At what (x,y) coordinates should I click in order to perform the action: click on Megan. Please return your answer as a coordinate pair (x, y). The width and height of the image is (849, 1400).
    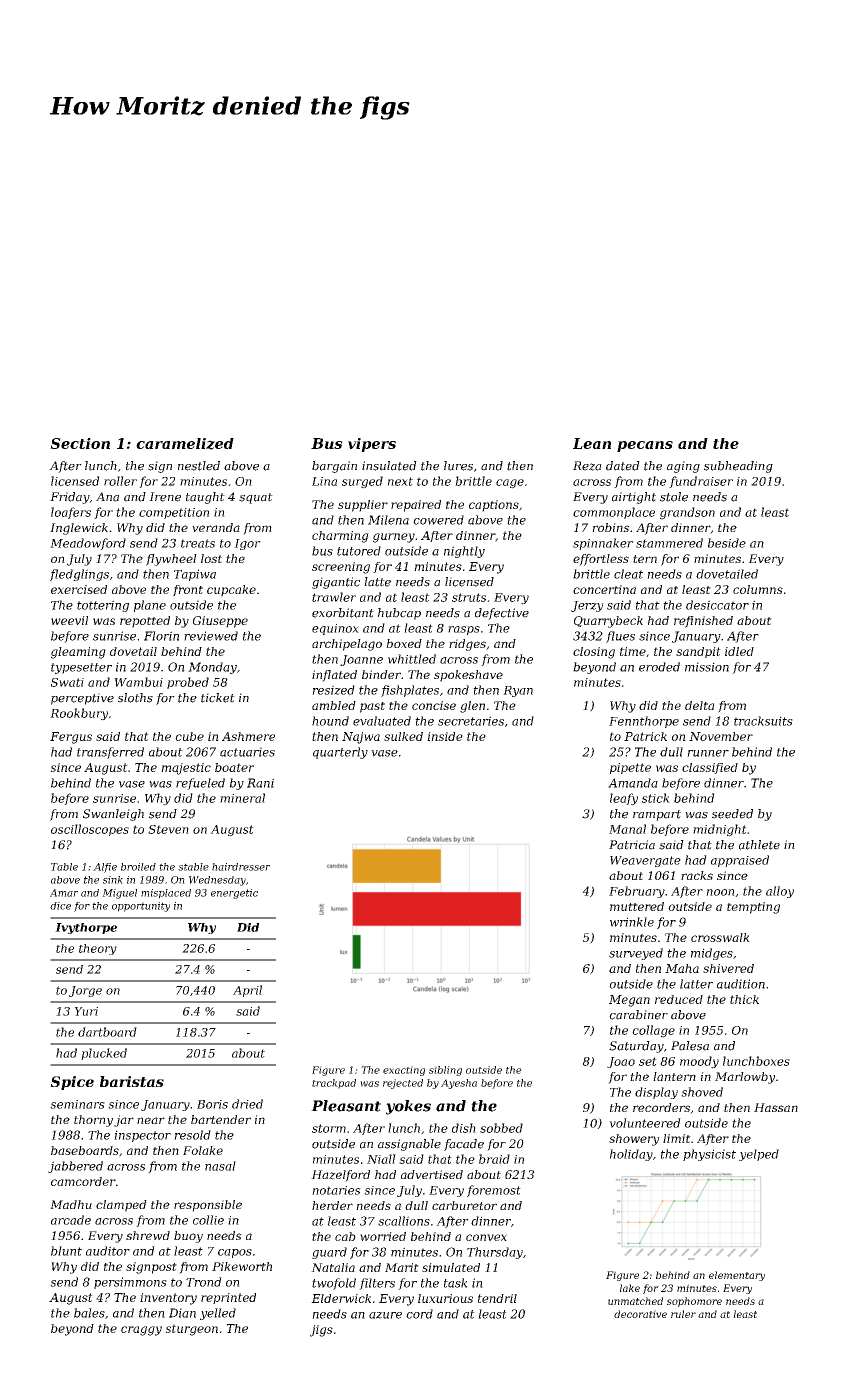
    Looking at the image, I should click on (629, 1001).
